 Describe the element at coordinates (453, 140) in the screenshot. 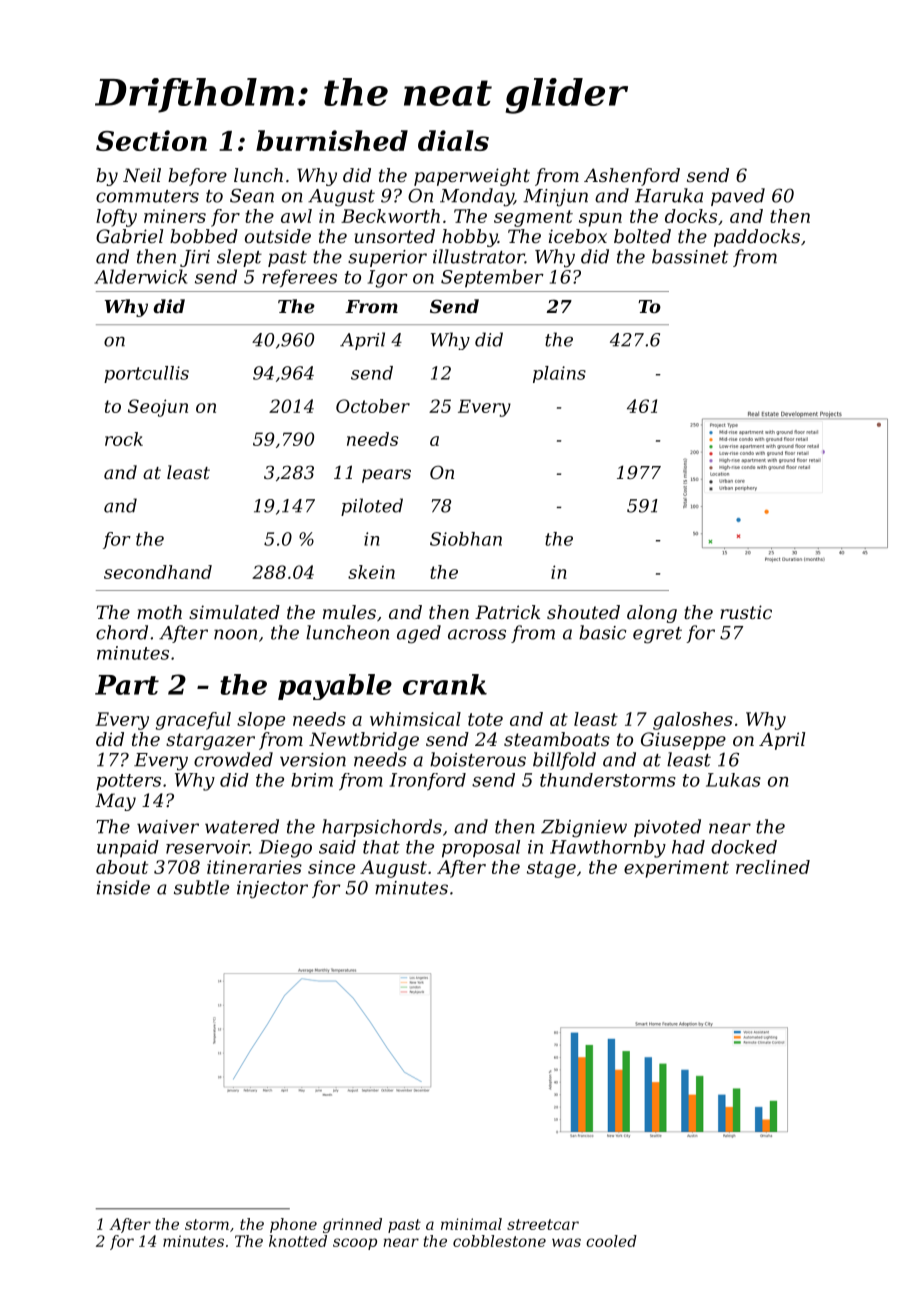

I see `dials` at that location.
